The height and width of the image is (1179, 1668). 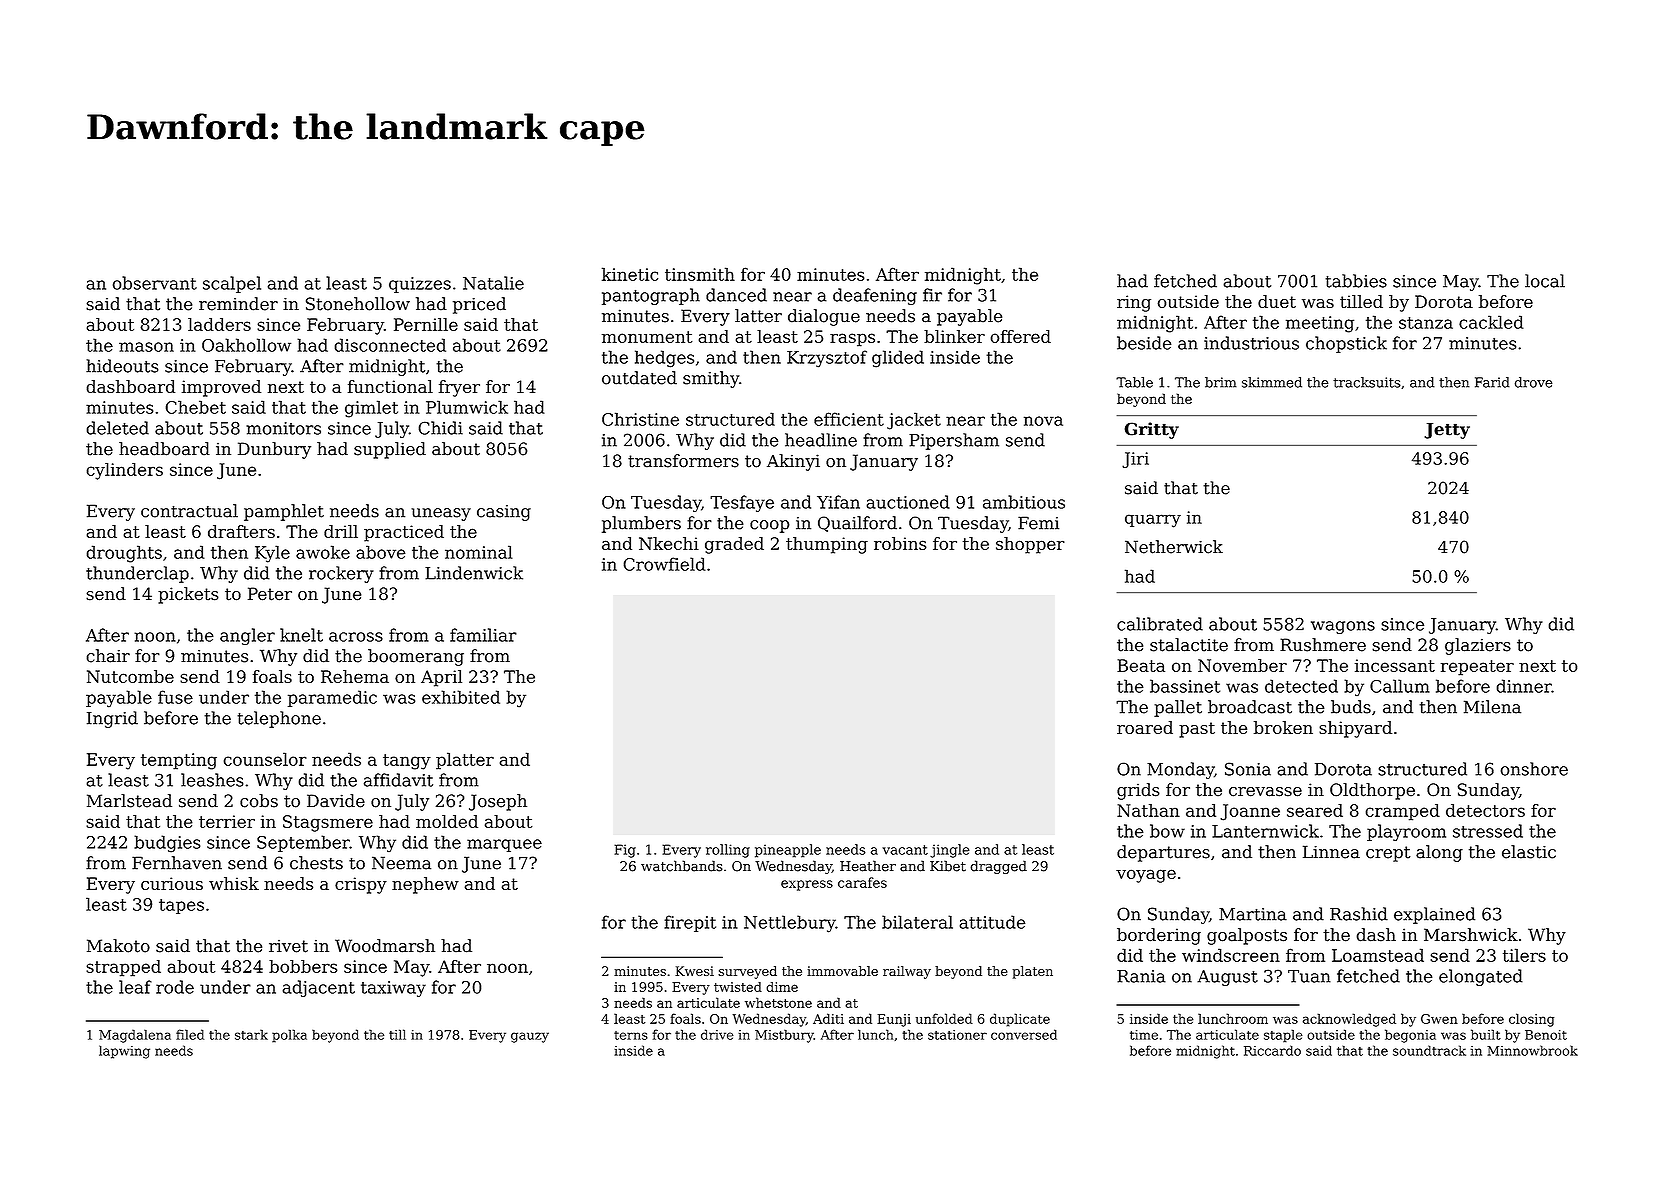 I want to click on Crowfield, so click(x=664, y=564).
